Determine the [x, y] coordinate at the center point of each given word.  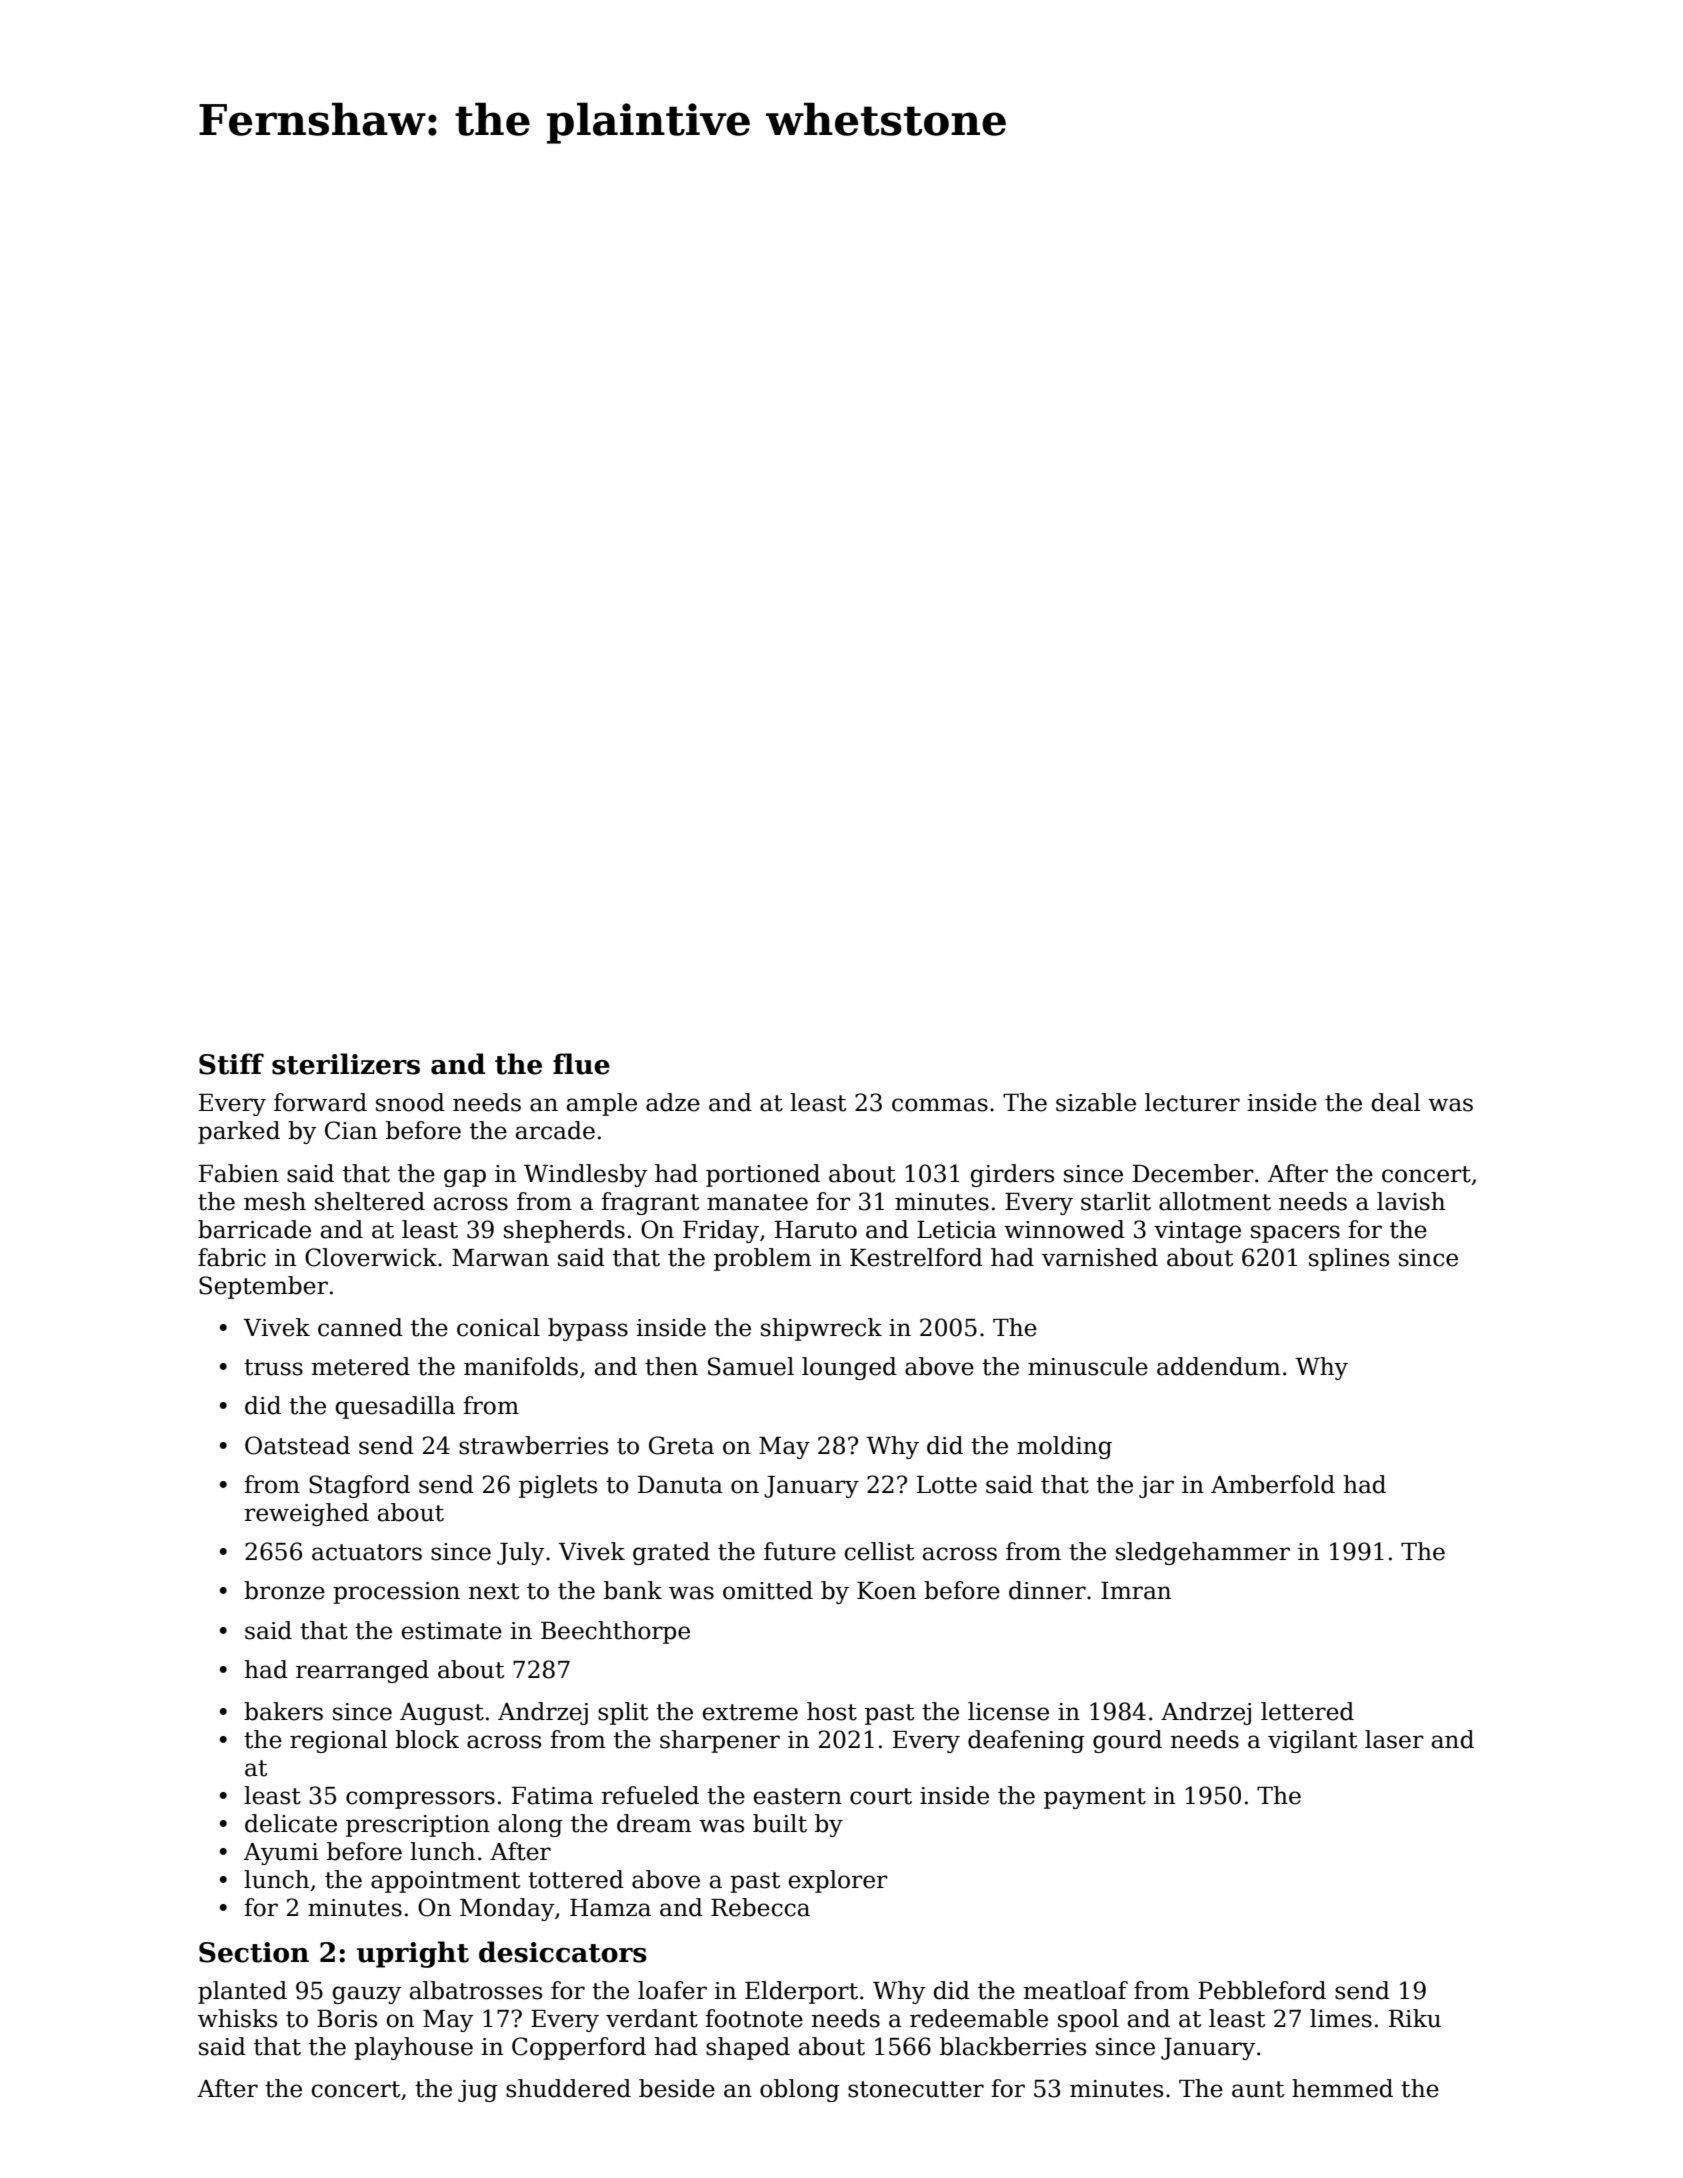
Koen [886, 1591]
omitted [768, 1590]
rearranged [362, 1671]
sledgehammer [1203, 1553]
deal [1396, 1102]
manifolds [521, 1366]
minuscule [1088, 1366]
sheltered [370, 1201]
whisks [237, 2018]
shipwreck [821, 1329]
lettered [1307, 1711]
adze [673, 1102]
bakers [283, 1711]
